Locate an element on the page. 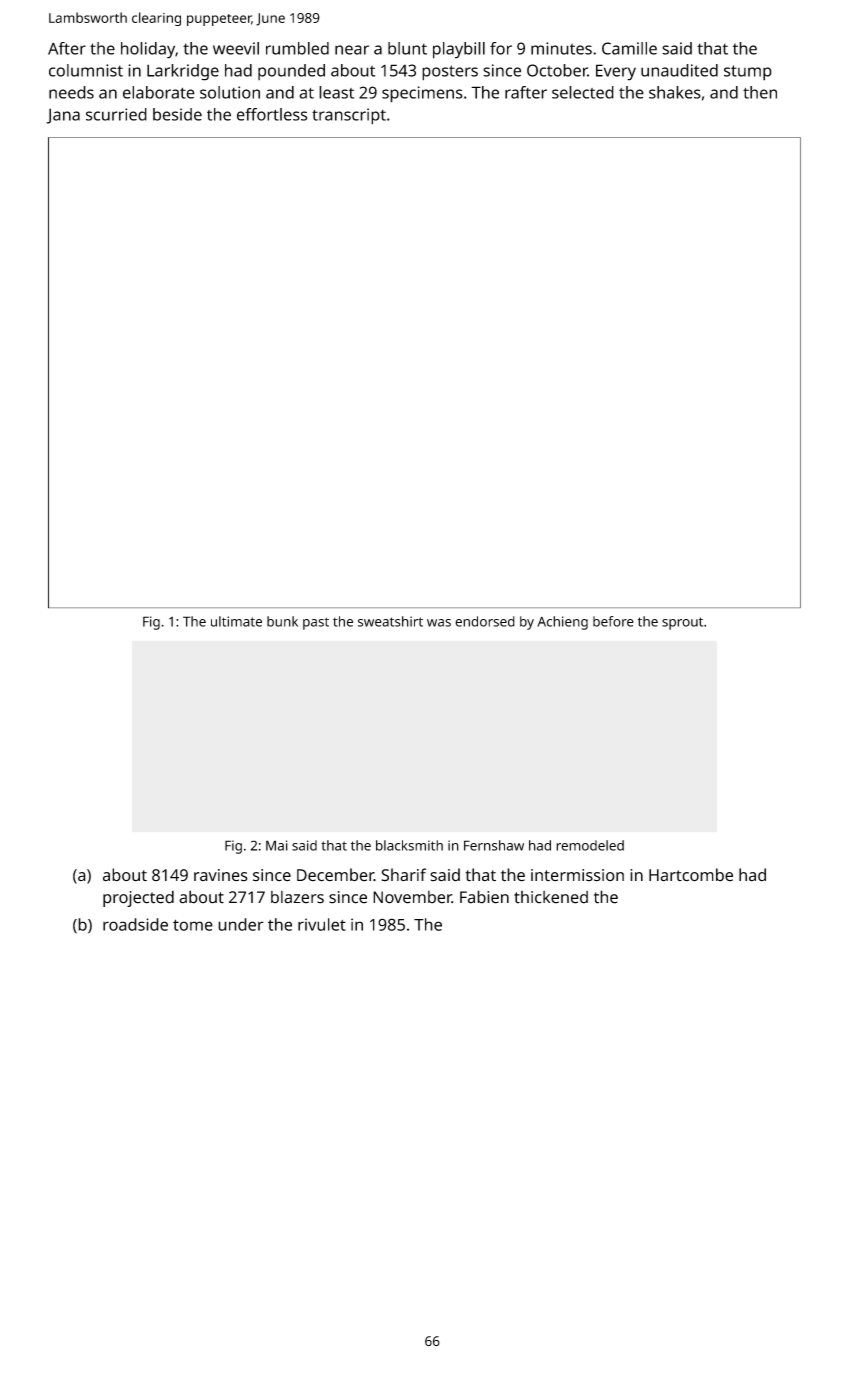 This page has width=849, height=1400. sprout is located at coordinates (682, 623).
